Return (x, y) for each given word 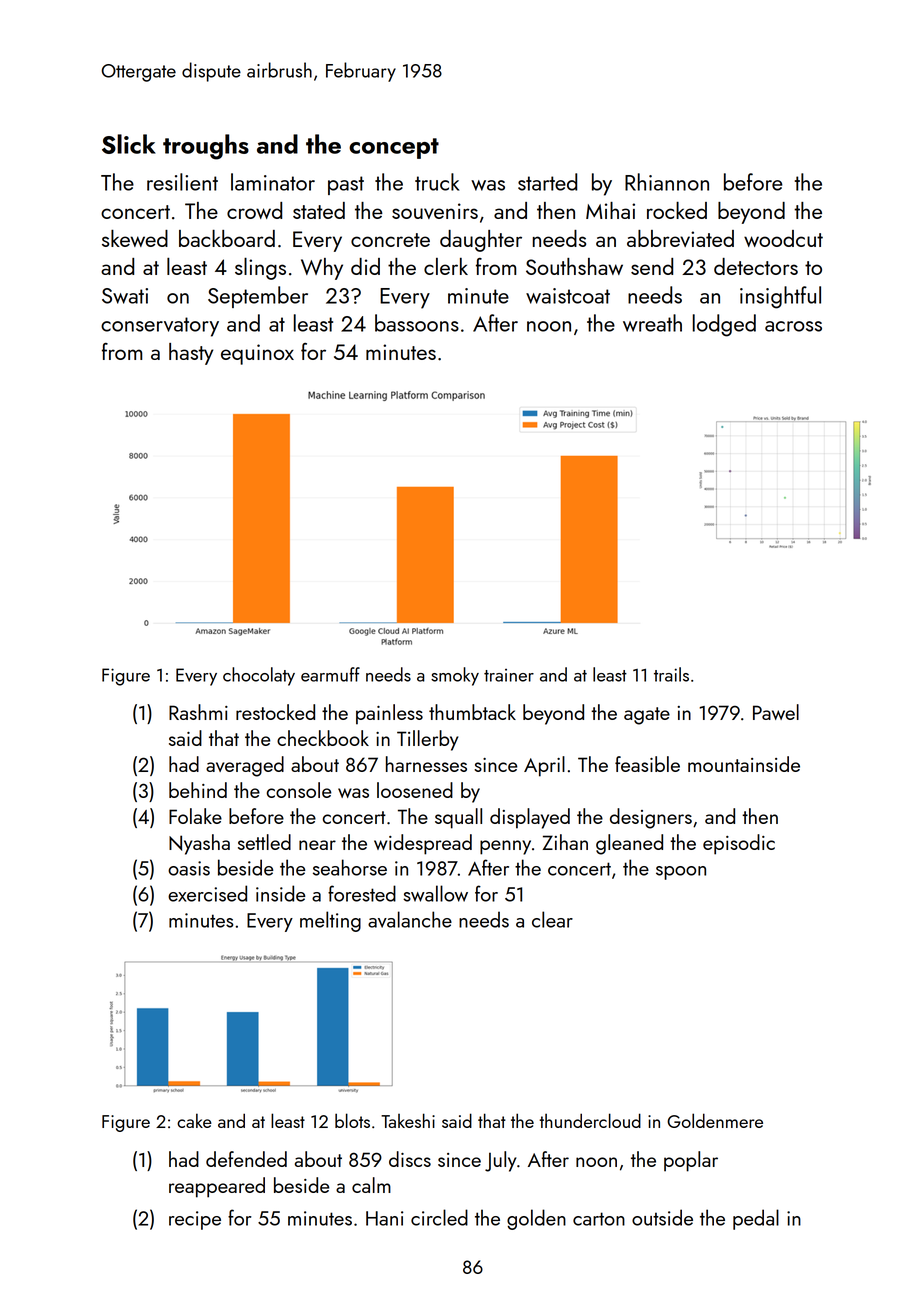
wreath (652, 323)
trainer (509, 675)
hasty (191, 354)
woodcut (783, 238)
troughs (206, 147)
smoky (455, 676)
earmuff (330, 674)
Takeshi (408, 1120)
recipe (195, 1220)
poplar (691, 1161)
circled (439, 1217)
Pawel (776, 712)
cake (194, 1120)
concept (394, 148)
